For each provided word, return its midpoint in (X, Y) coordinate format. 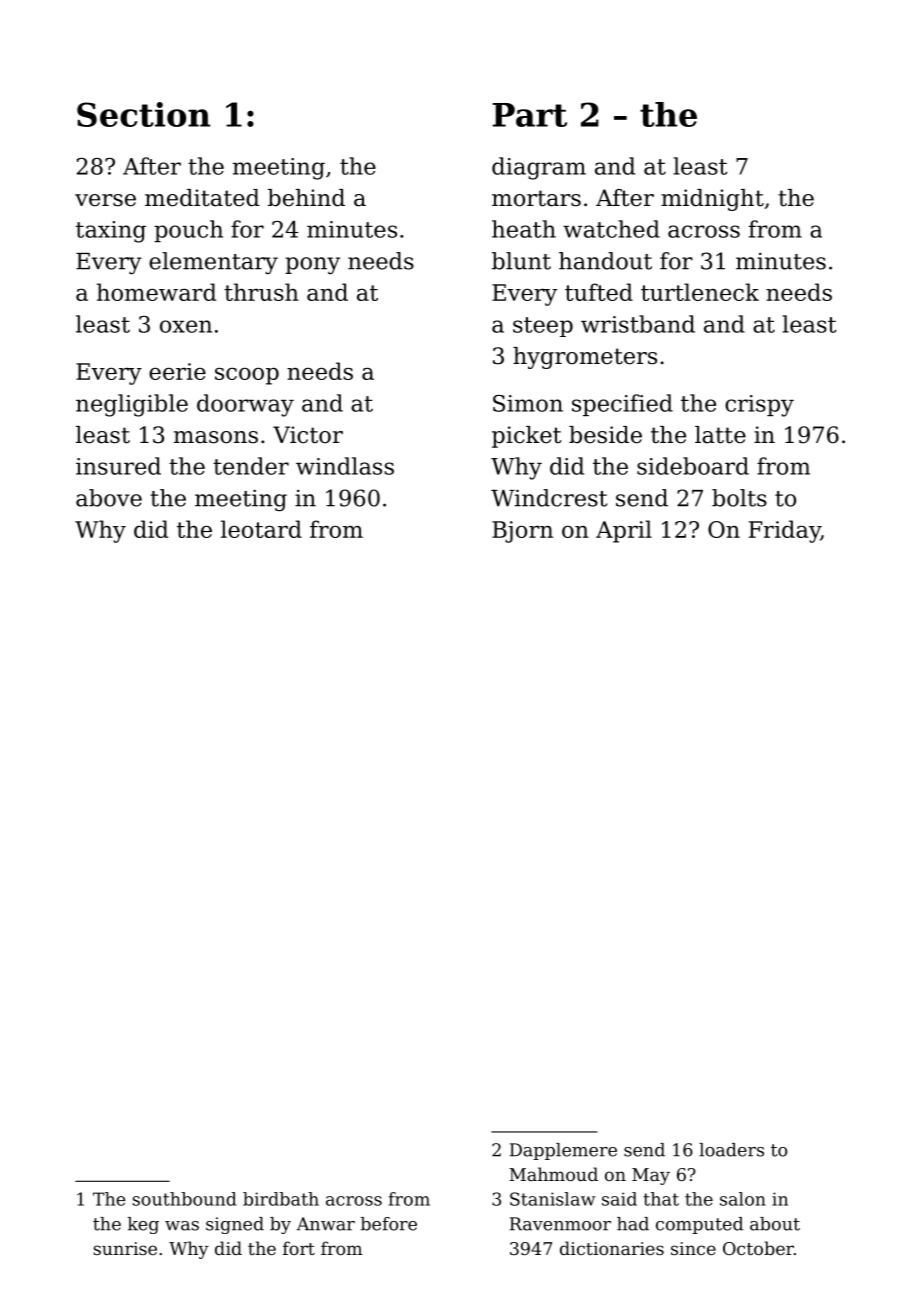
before (389, 1224)
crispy (759, 406)
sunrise (125, 1248)
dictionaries (612, 1248)
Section (143, 114)
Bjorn (522, 532)
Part (530, 115)
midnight (712, 200)
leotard (261, 529)
